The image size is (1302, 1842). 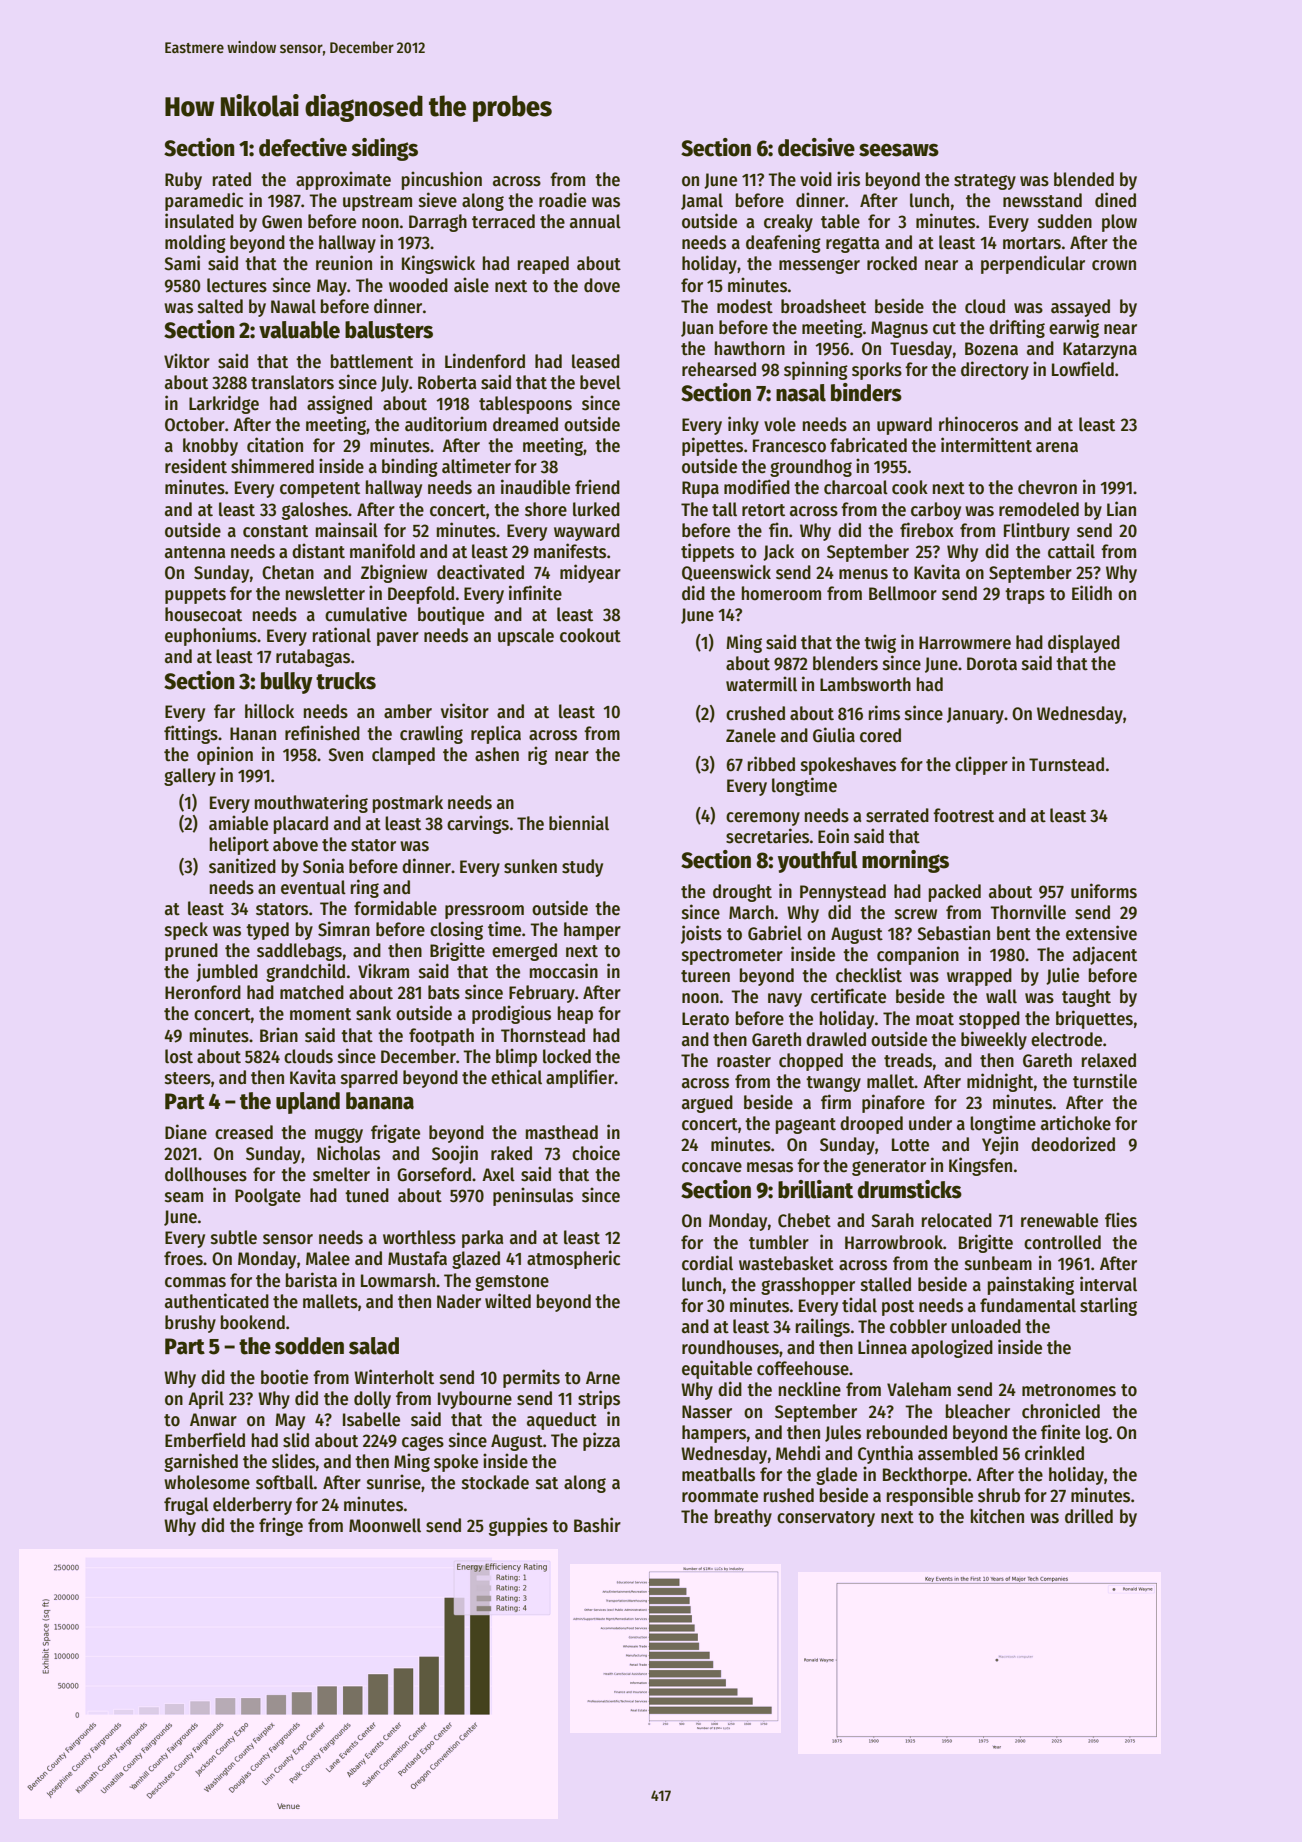 What do you see at coordinates (186, 931) in the document?
I see `speck` at bounding box center [186, 931].
